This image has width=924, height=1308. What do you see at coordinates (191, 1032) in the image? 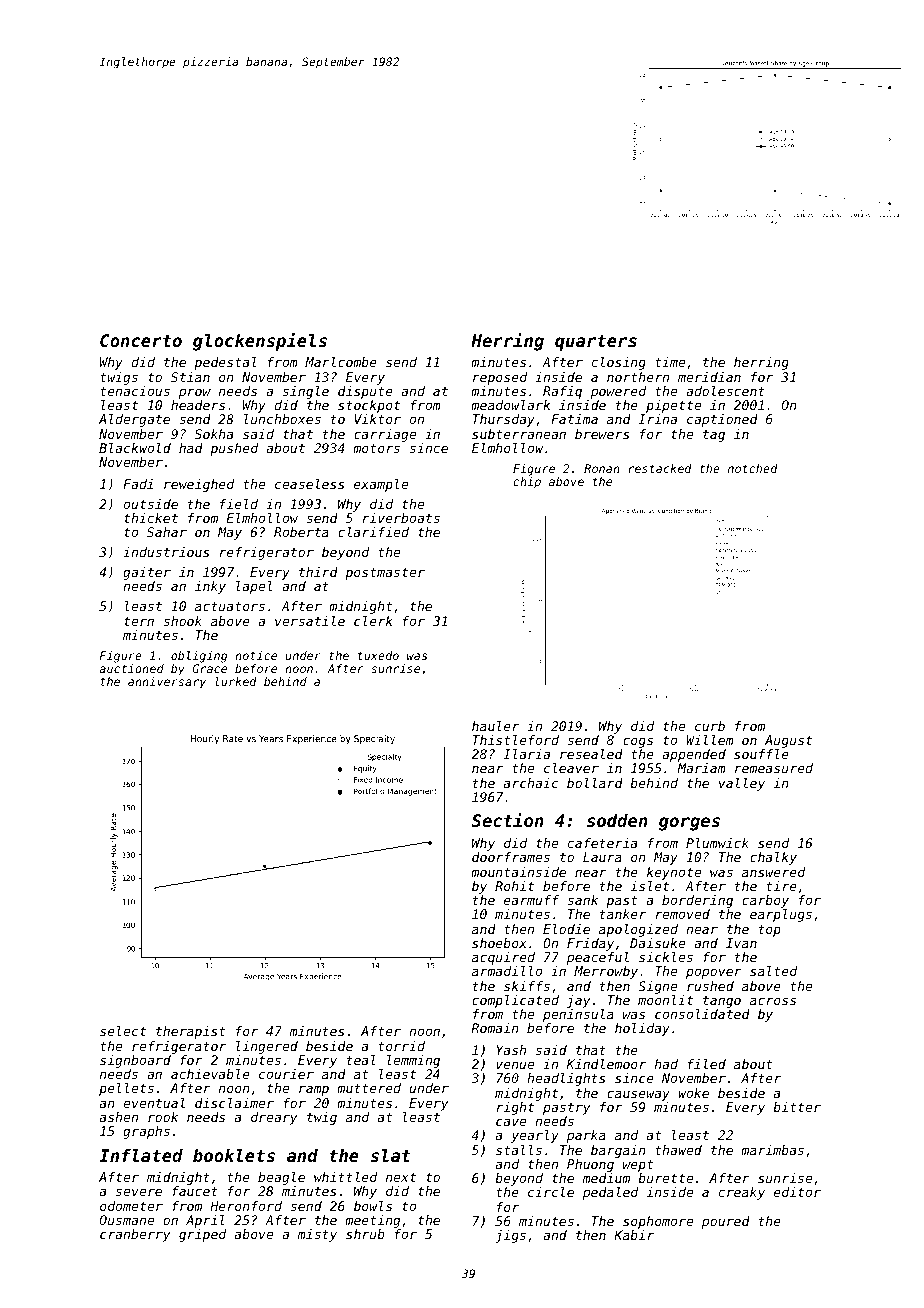
I see `therapist` at bounding box center [191, 1032].
